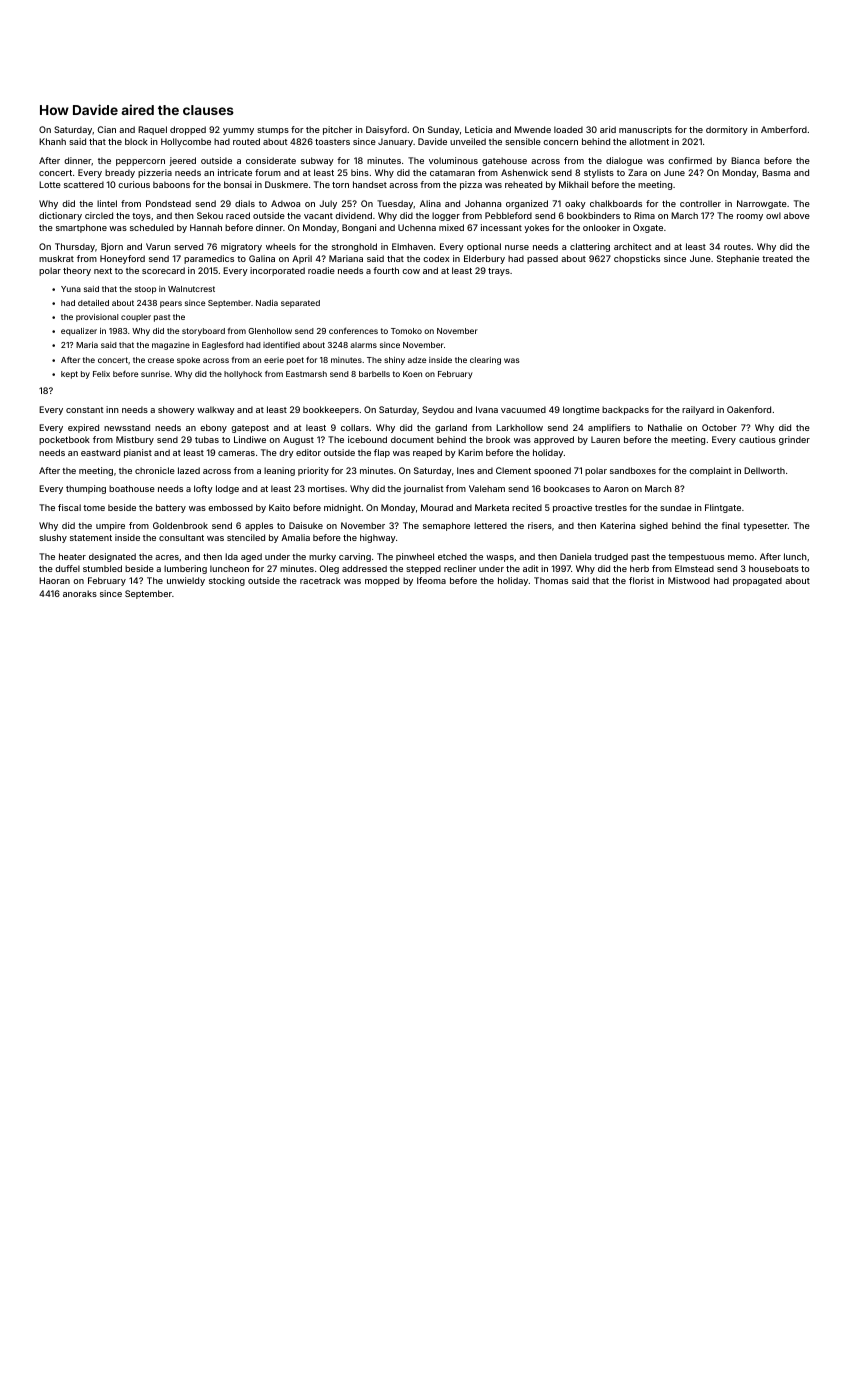 This document has height=1400, width=849. I want to click on typesetter, so click(765, 527).
